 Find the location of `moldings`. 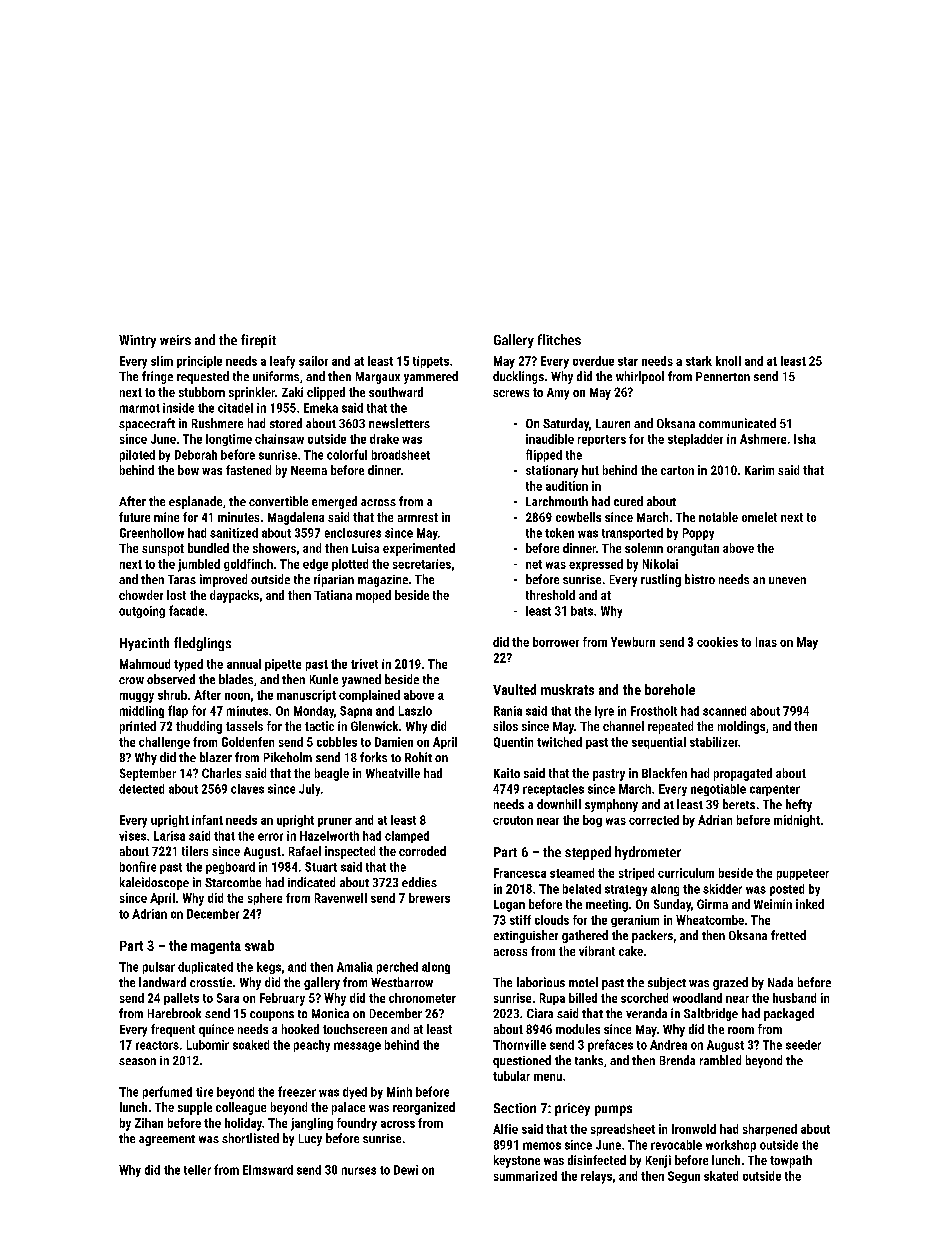

moldings is located at coordinates (741, 727).
